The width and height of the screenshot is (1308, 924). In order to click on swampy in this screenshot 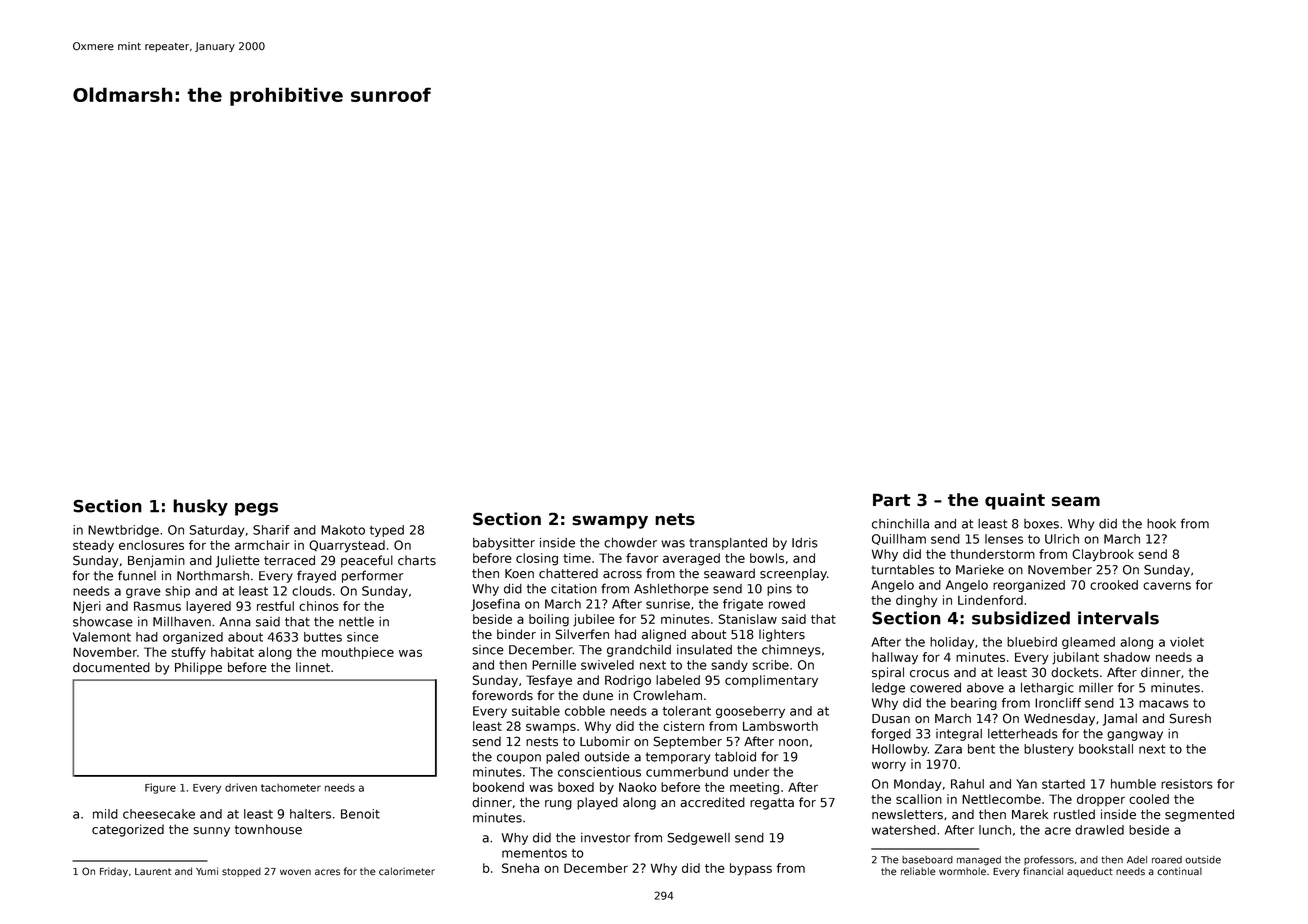, I will do `click(610, 522)`.
